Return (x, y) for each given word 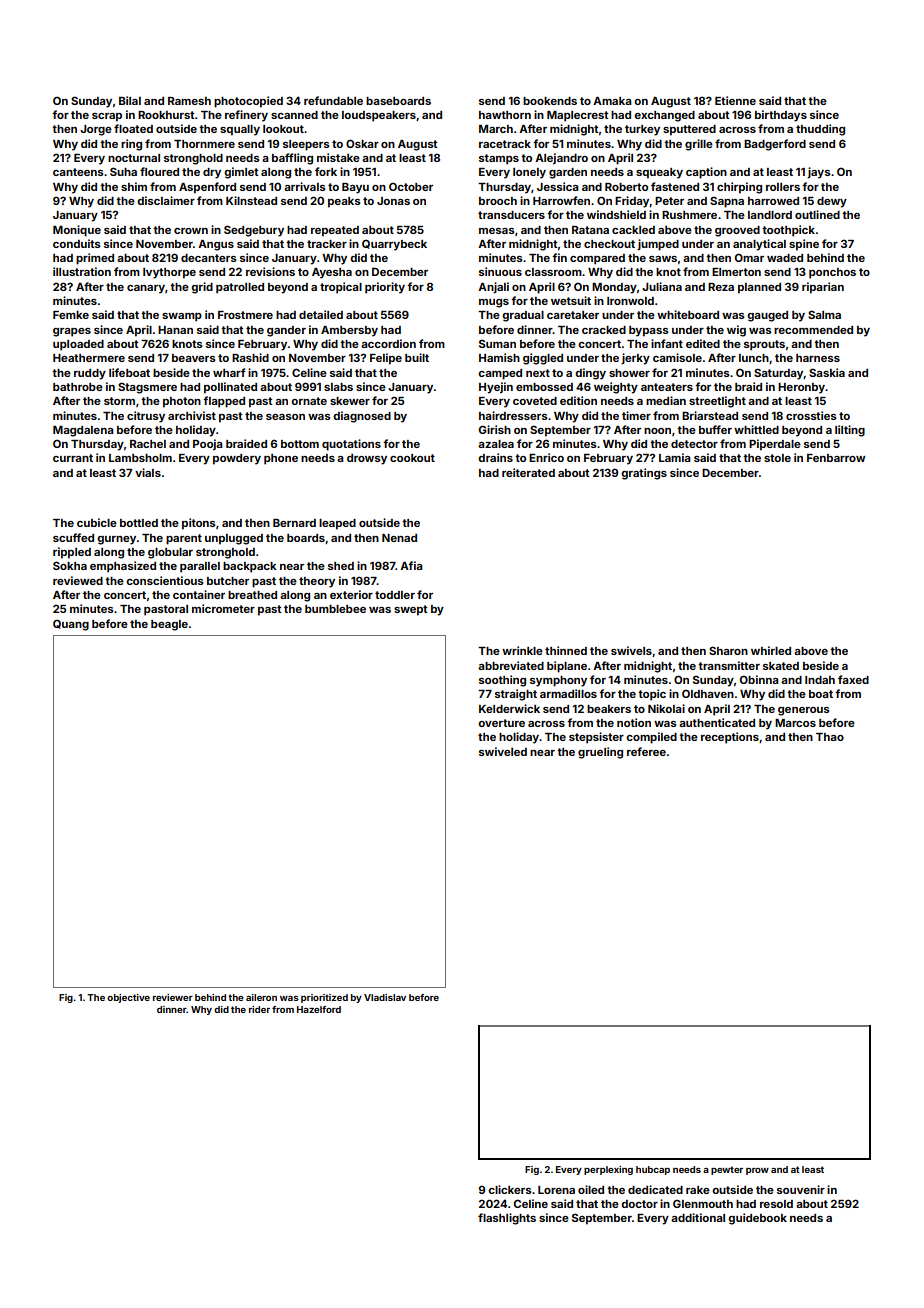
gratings (644, 474)
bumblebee (335, 609)
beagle (169, 625)
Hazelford (319, 1009)
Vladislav (385, 997)
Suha (123, 171)
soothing (502, 681)
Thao (830, 737)
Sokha (70, 565)
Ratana (590, 230)
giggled (543, 359)
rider (259, 1009)
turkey (642, 130)
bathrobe (78, 387)
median (666, 400)
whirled (771, 650)
